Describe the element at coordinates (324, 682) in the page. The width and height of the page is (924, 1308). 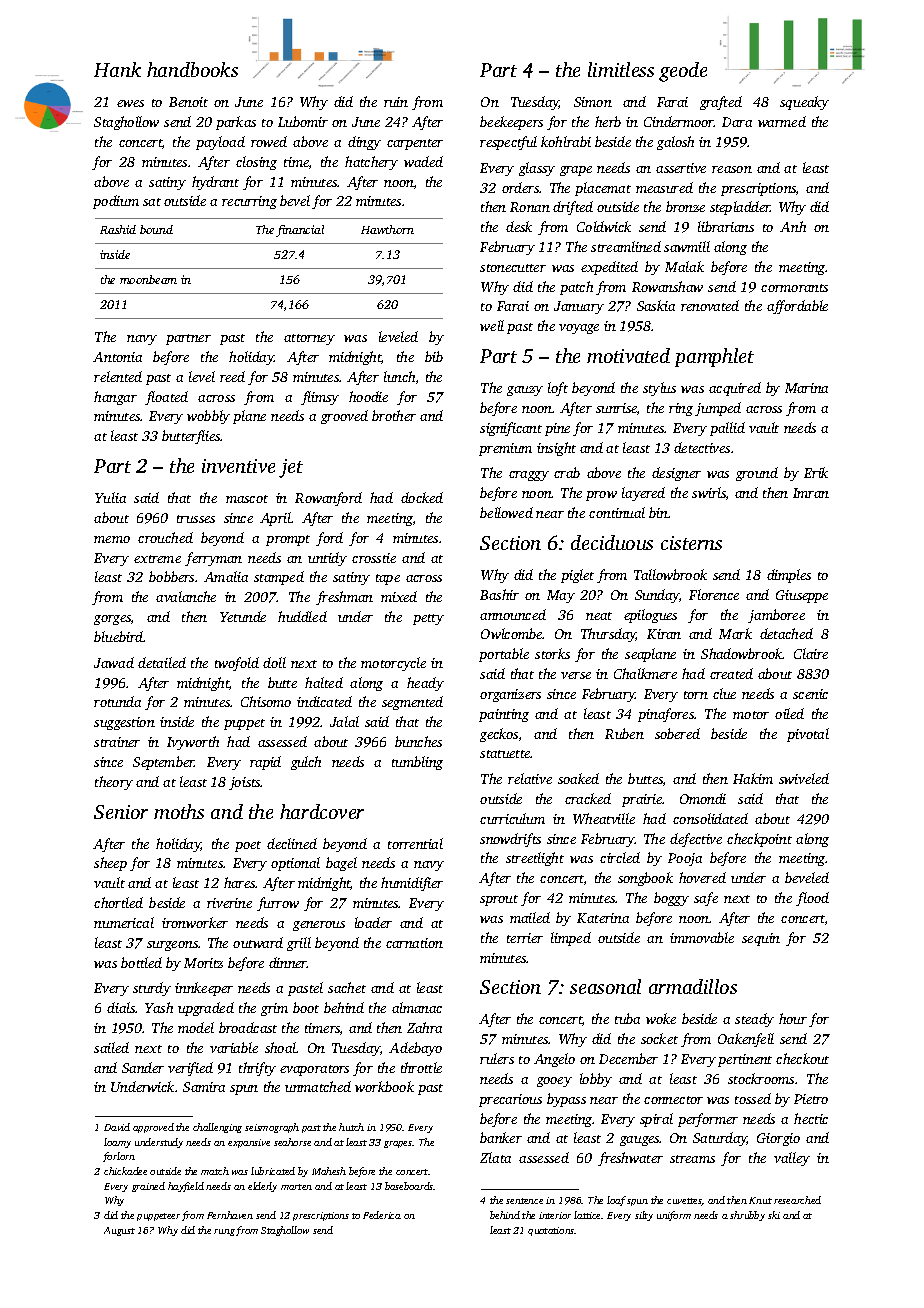
I see `halted` at that location.
